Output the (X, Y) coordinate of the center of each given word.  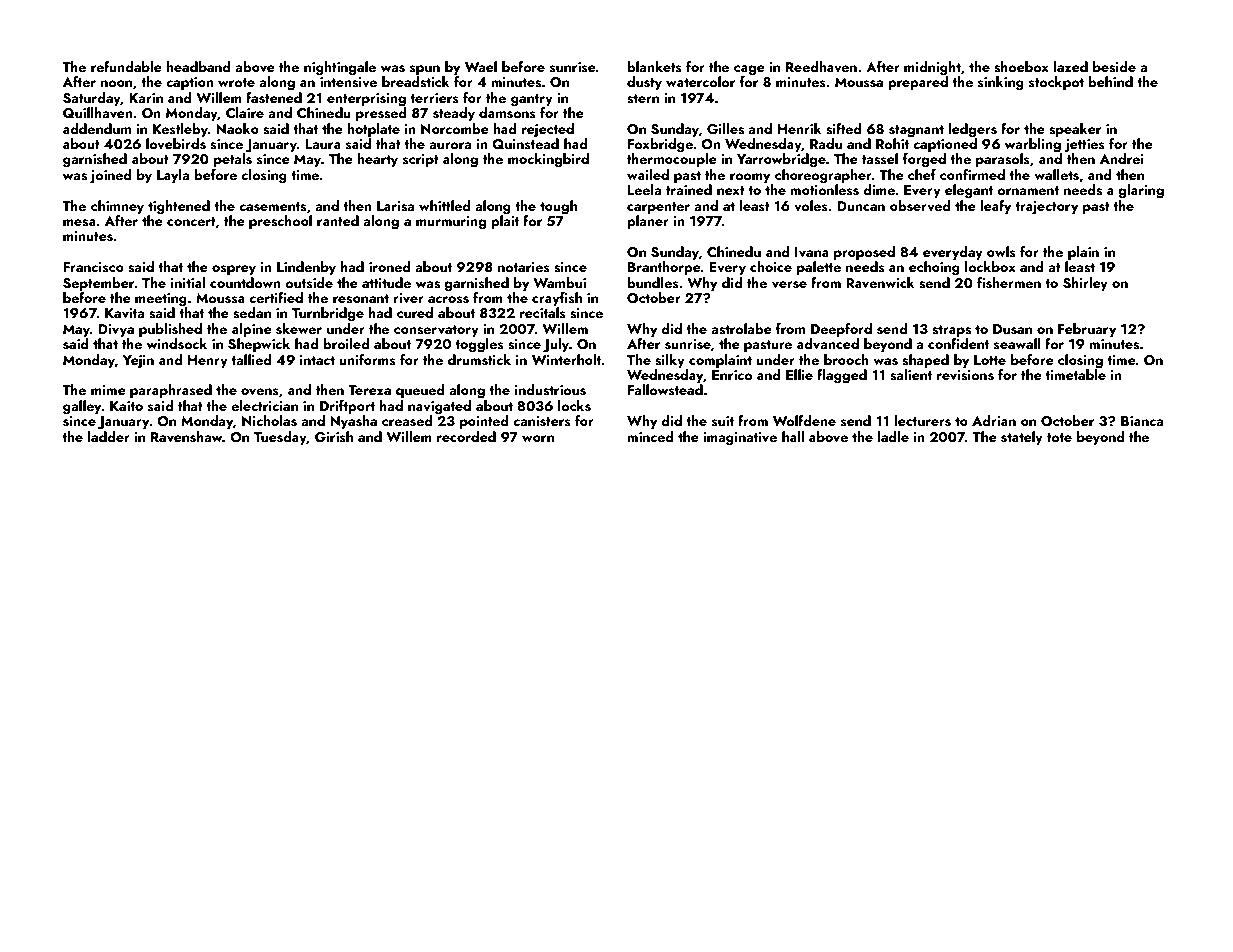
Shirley (1085, 284)
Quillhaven (98, 113)
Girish (334, 437)
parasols (1003, 160)
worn (538, 438)
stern (643, 99)
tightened (179, 207)
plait (505, 222)
